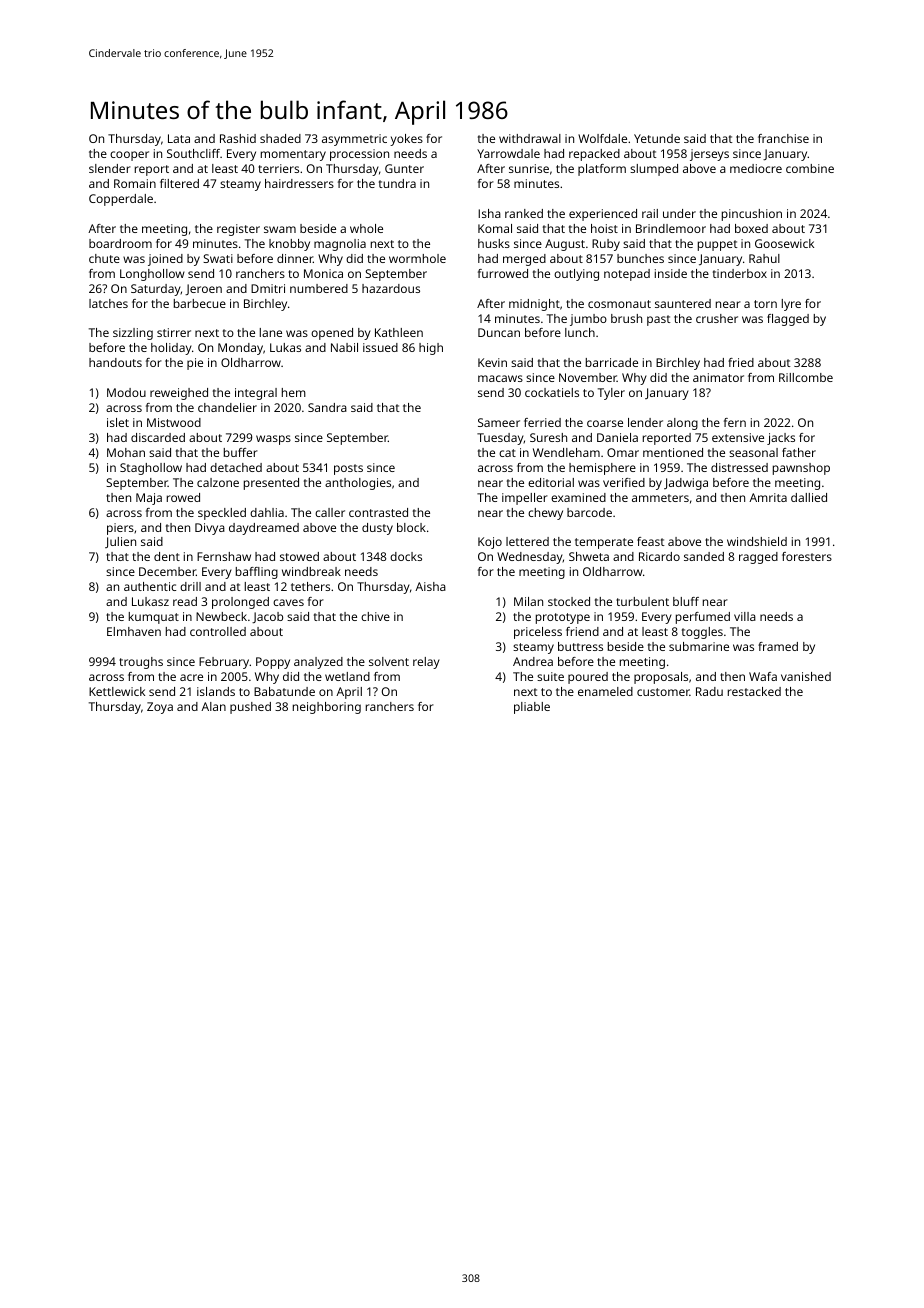 Image resolution: width=924 pixels, height=1308 pixels. I want to click on Kettlewick, so click(117, 691).
